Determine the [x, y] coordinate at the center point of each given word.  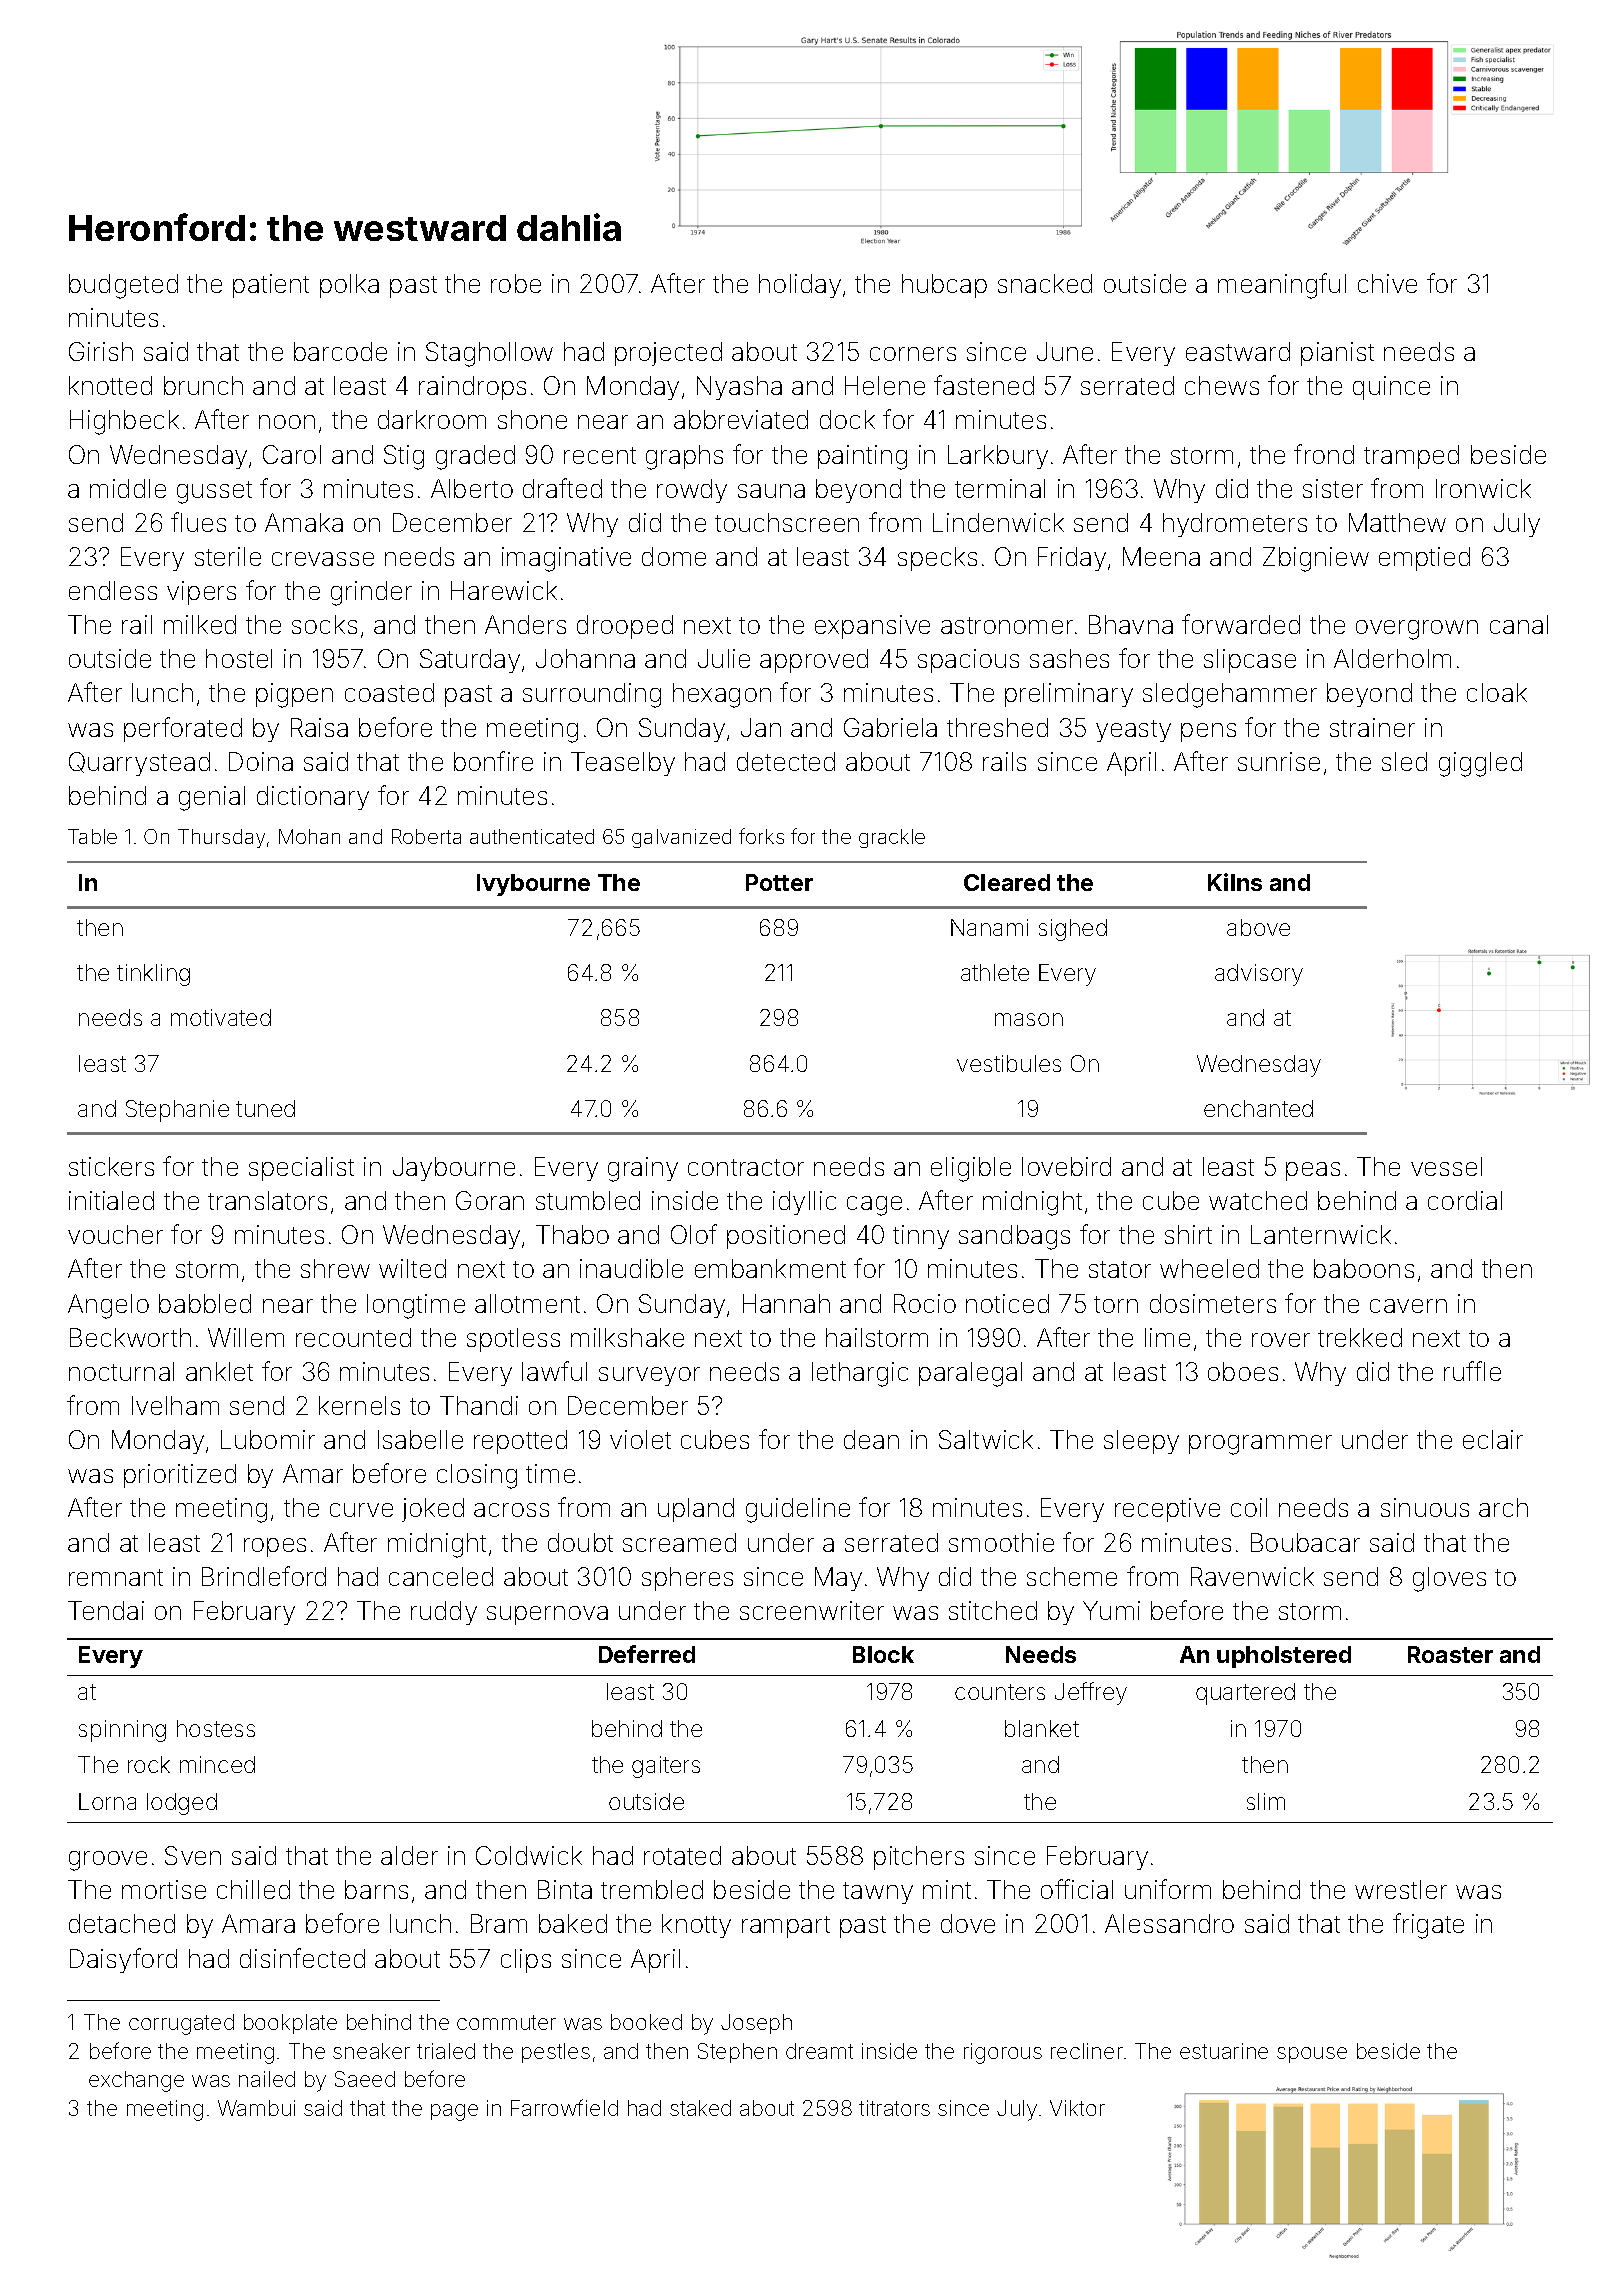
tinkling [153, 975]
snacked [1045, 283]
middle [128, 488]
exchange [136, 2081]
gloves [1449, 1579]
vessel [1446, 1166]
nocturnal [121, 1371]
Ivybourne [533, 885]
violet [640, 1439]
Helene [885, 385]
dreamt [819, 2051]
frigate [1428, 1926]
